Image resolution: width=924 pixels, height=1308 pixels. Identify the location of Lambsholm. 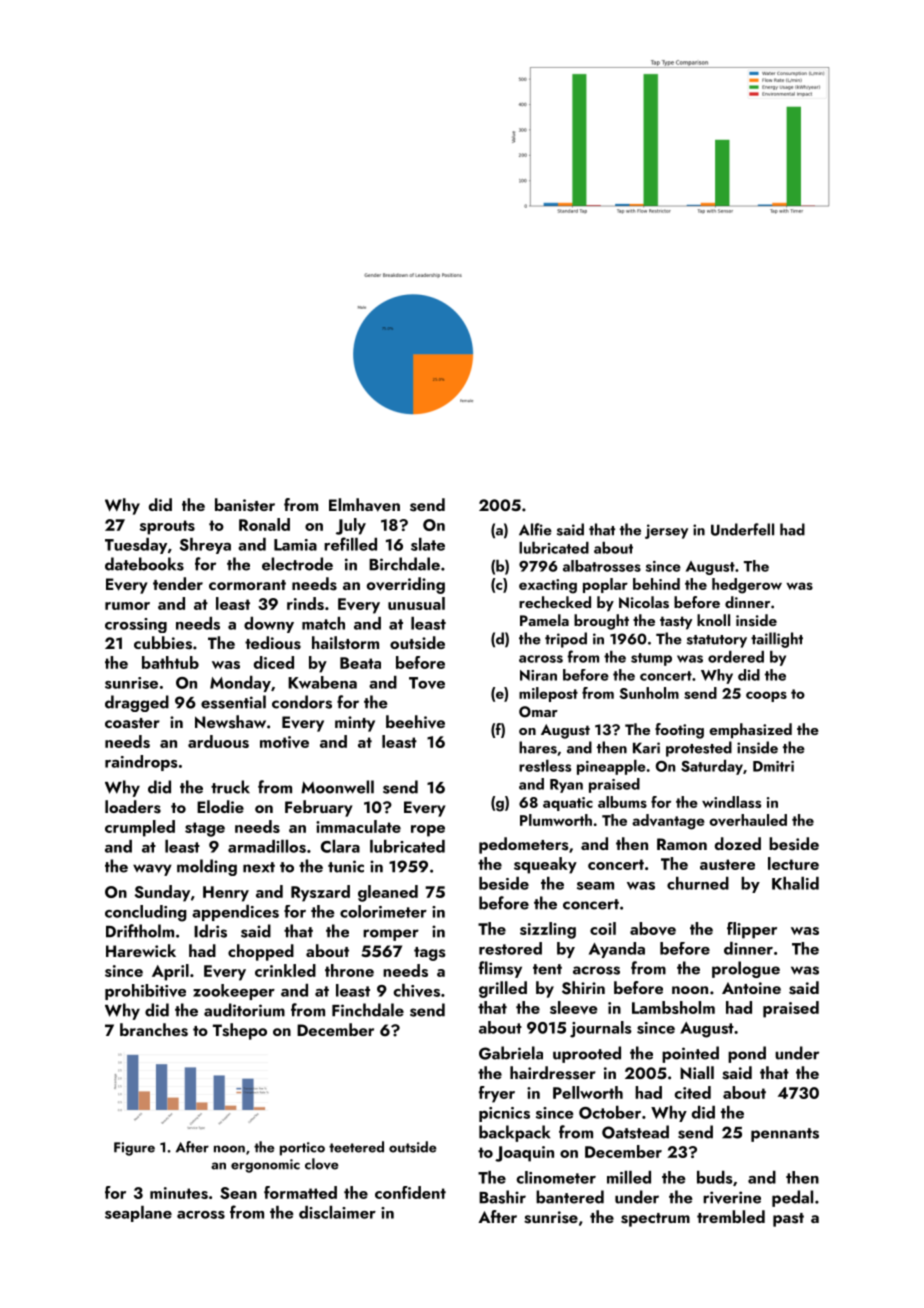
(673, 1007).
